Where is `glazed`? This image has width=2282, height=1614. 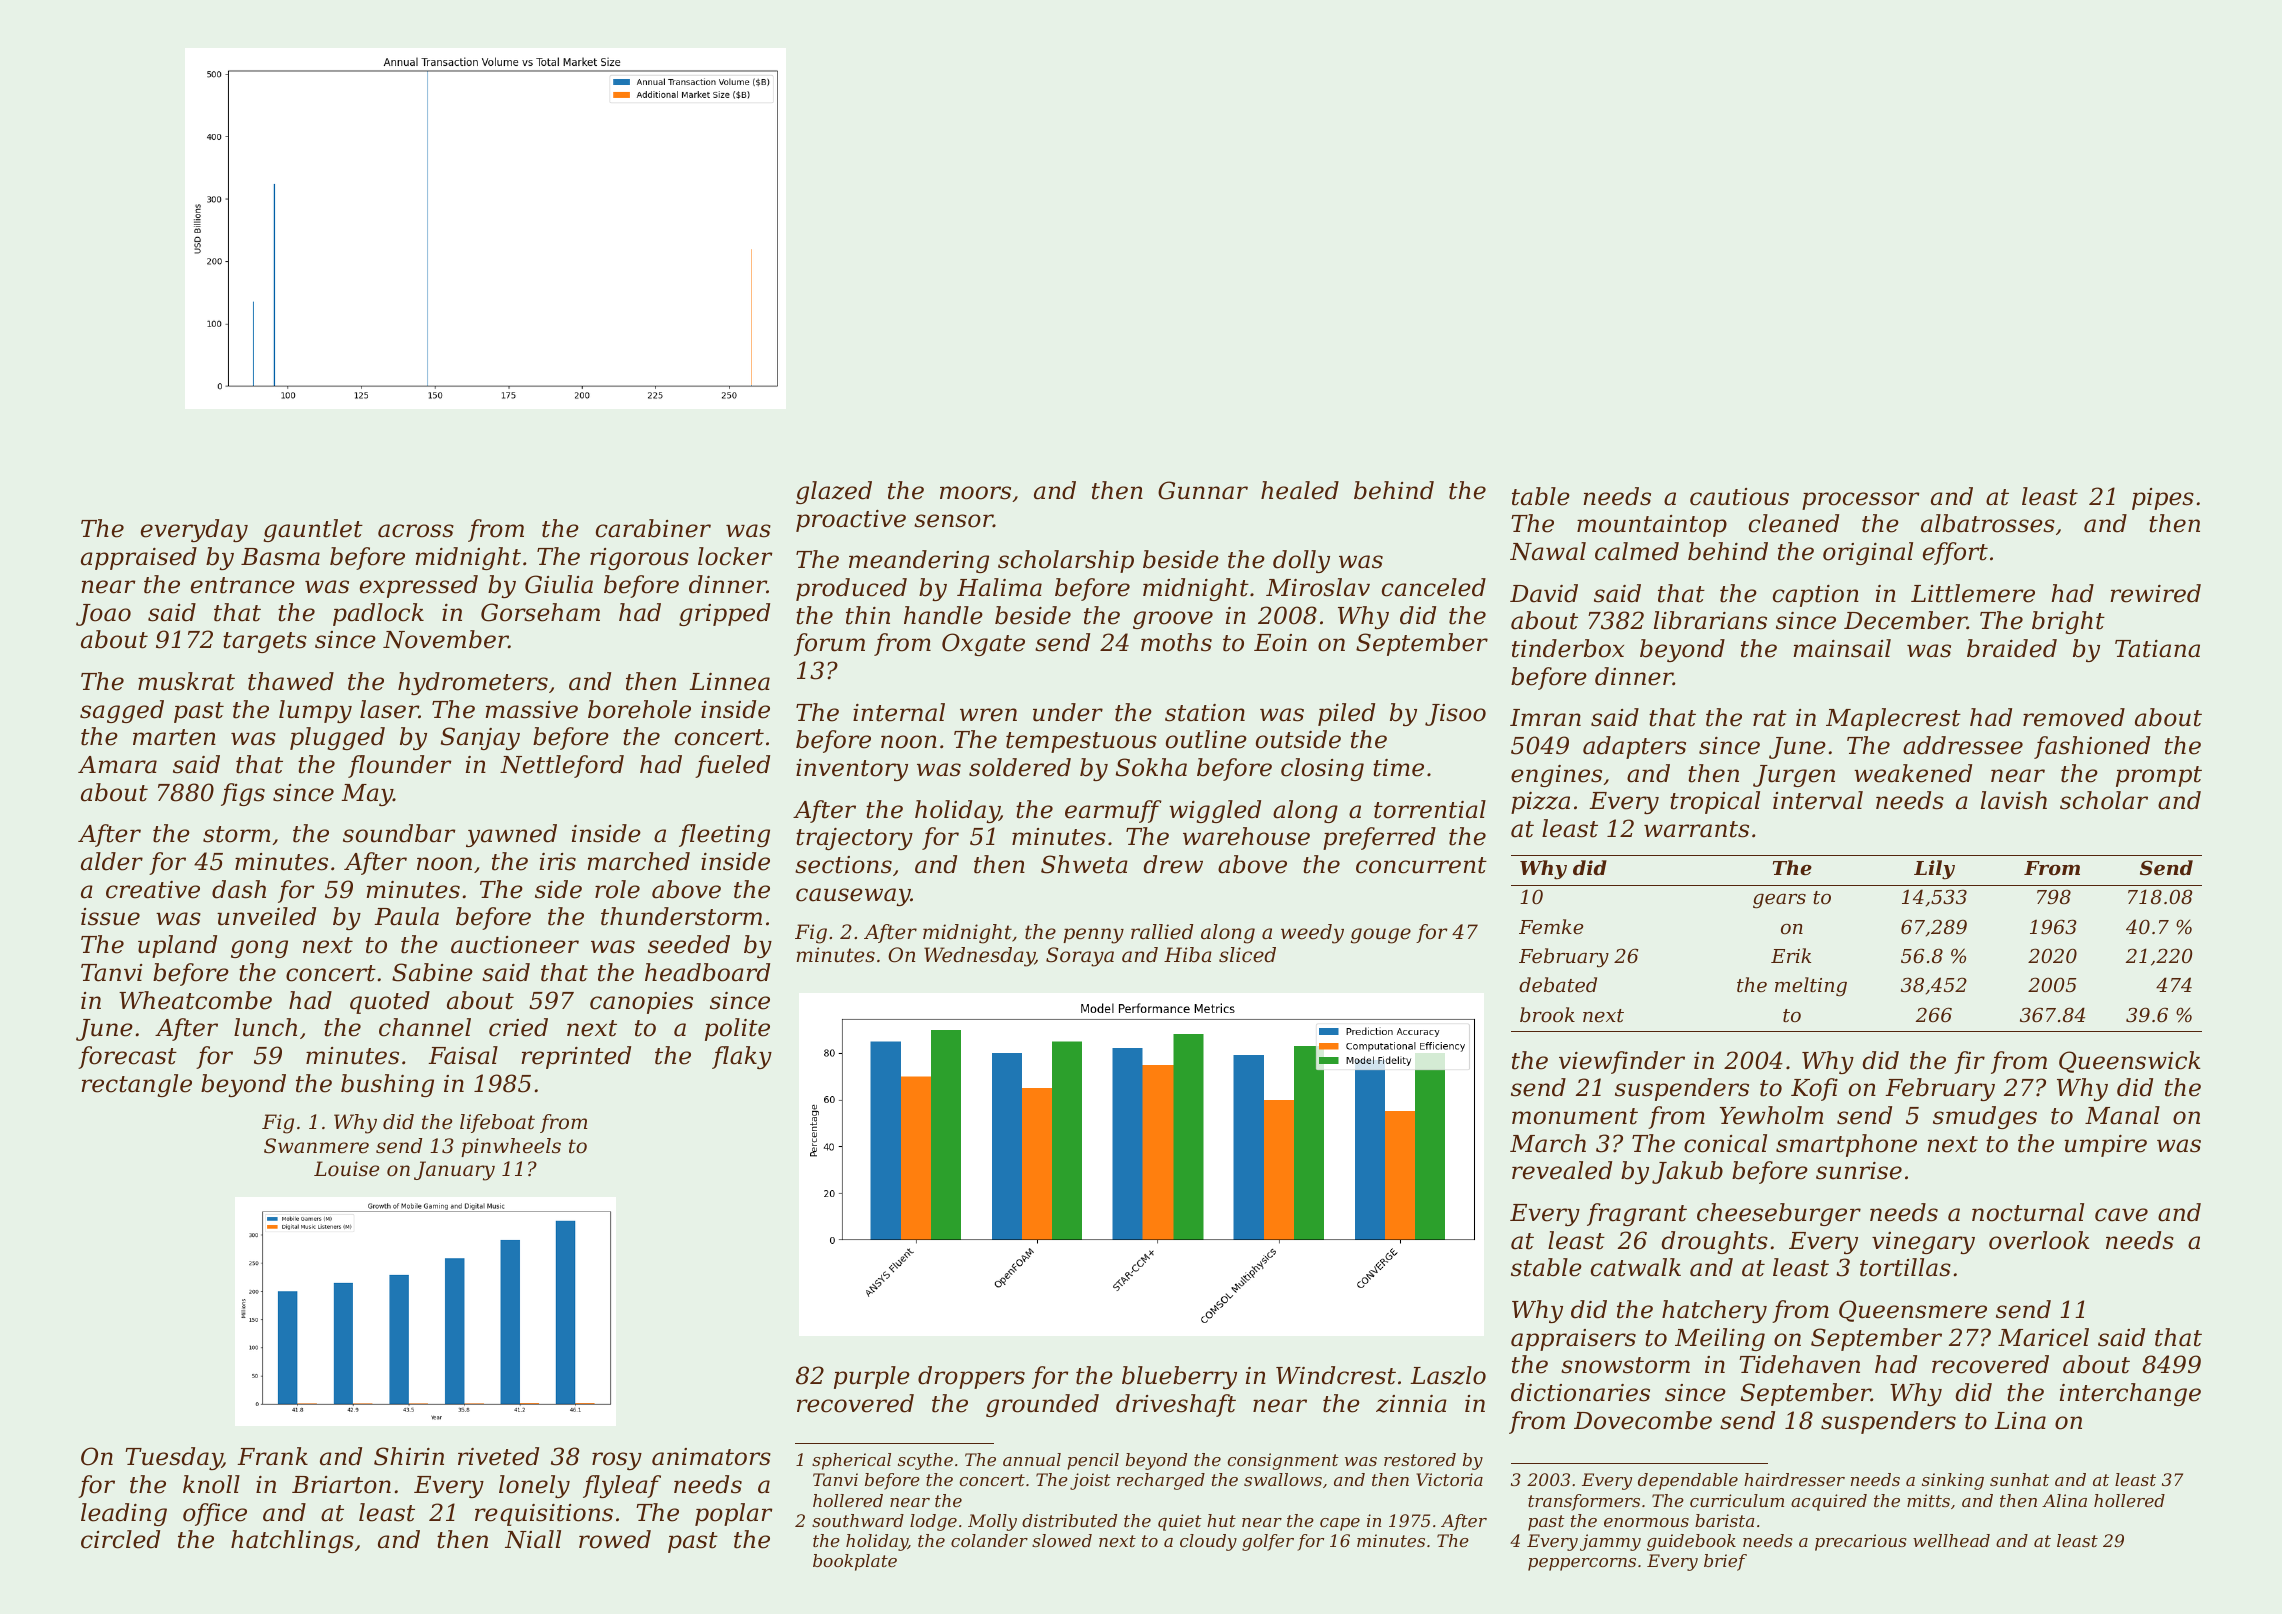
glazed is located at coordinates (834, 492).
